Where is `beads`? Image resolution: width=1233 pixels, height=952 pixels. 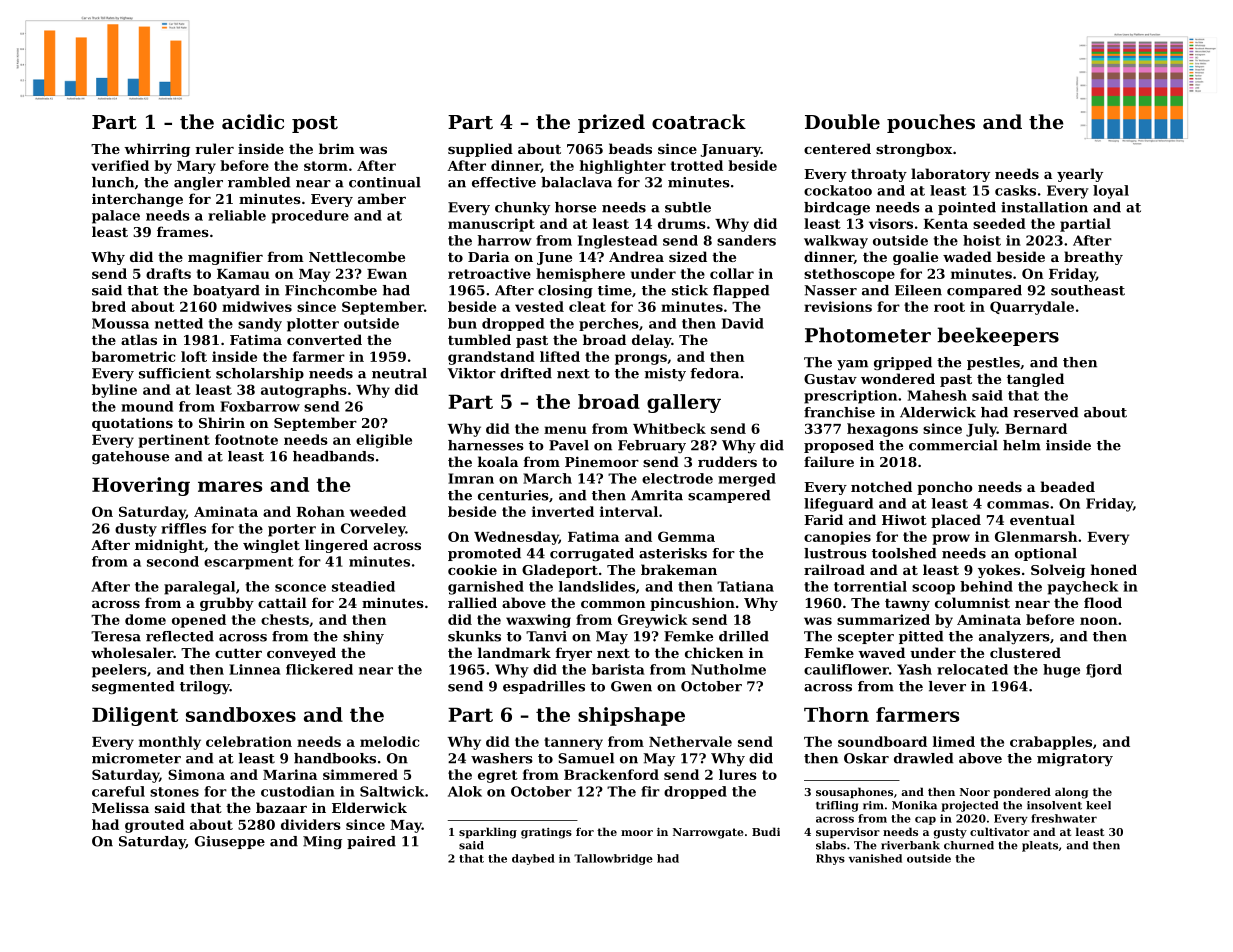 beads is located at coordinates (630, 148).
